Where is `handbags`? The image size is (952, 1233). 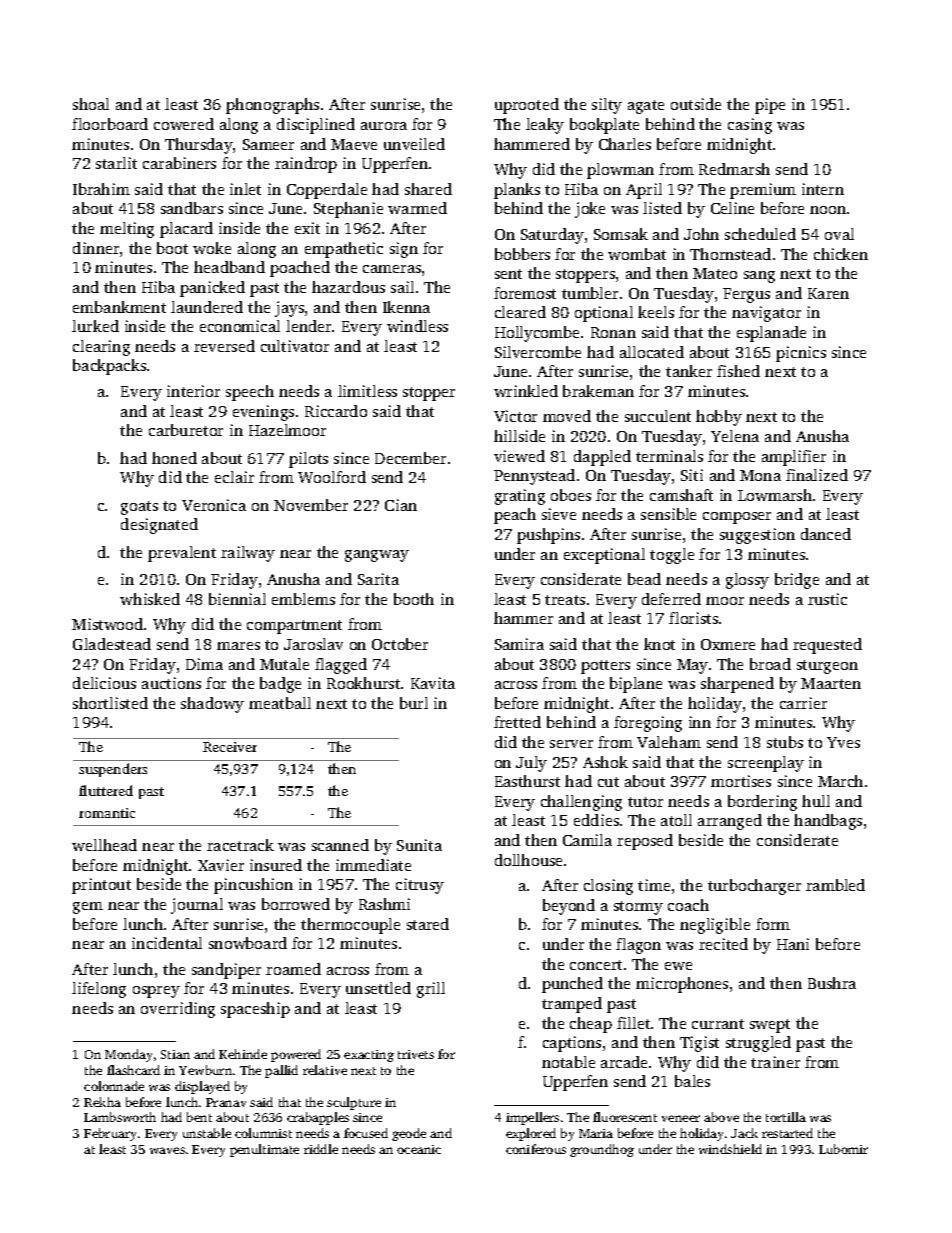
handbags is located at coordinates (828, 822).
